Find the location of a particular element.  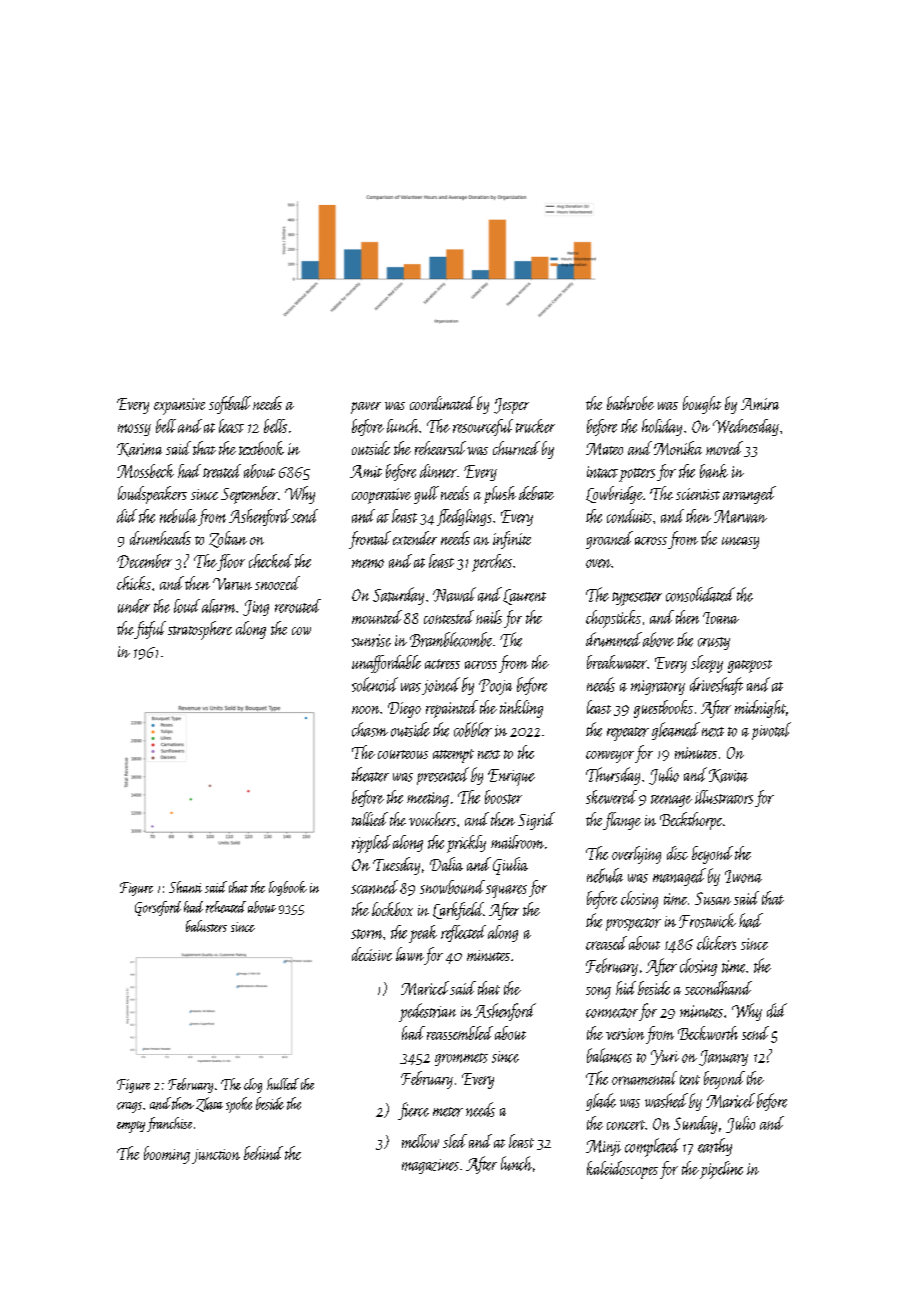

expansive is located at coordinates (179, 406).
